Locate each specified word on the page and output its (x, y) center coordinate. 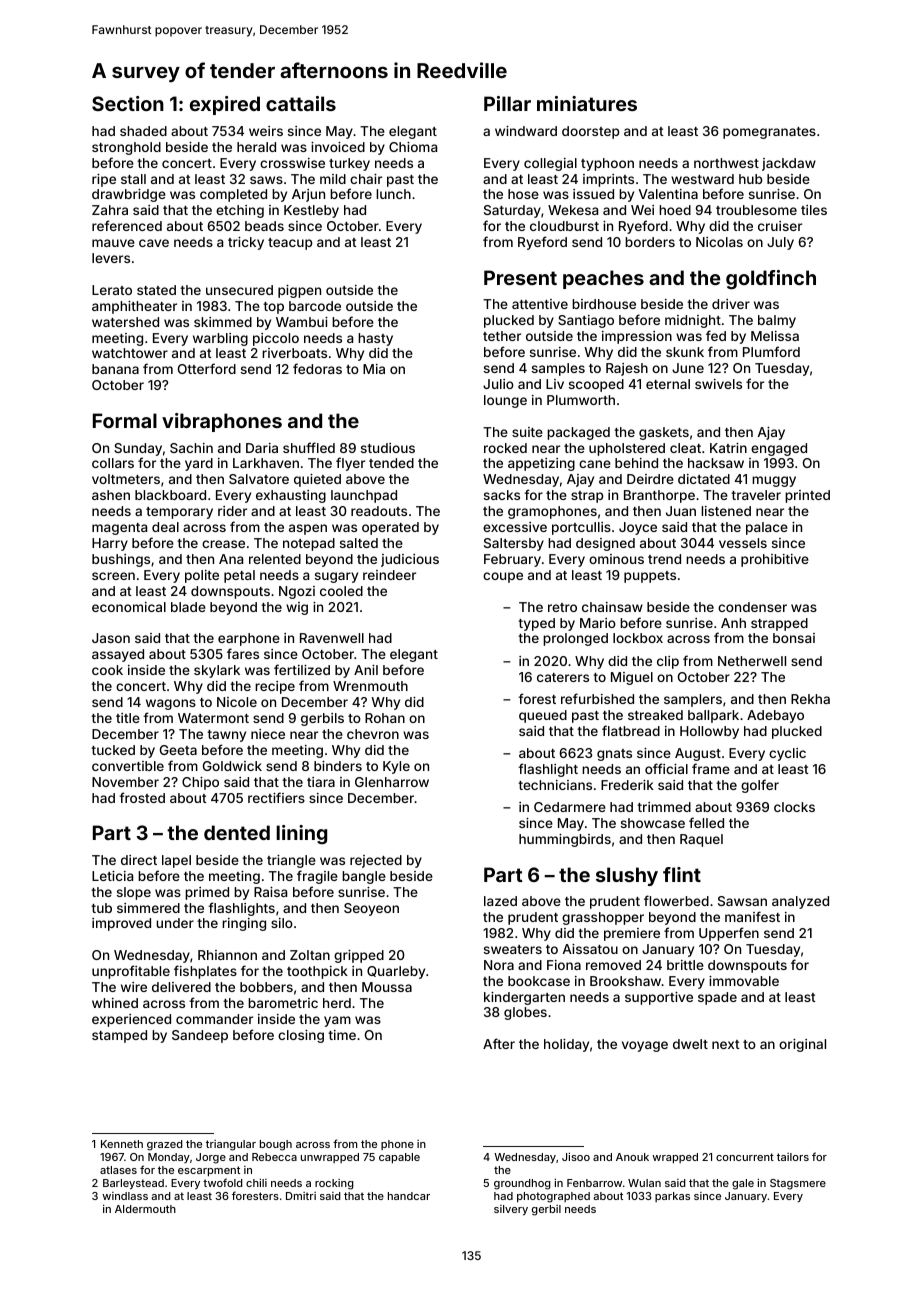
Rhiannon (227, 955)
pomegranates (769, 133)
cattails (301, 103)
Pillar (507, 103)
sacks (502, 495)
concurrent (745, 1157)
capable (399, 1158)
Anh (733, 623)
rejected (376, 861)
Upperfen (729, 934)
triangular (231, 1145)
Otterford (207, 368)
